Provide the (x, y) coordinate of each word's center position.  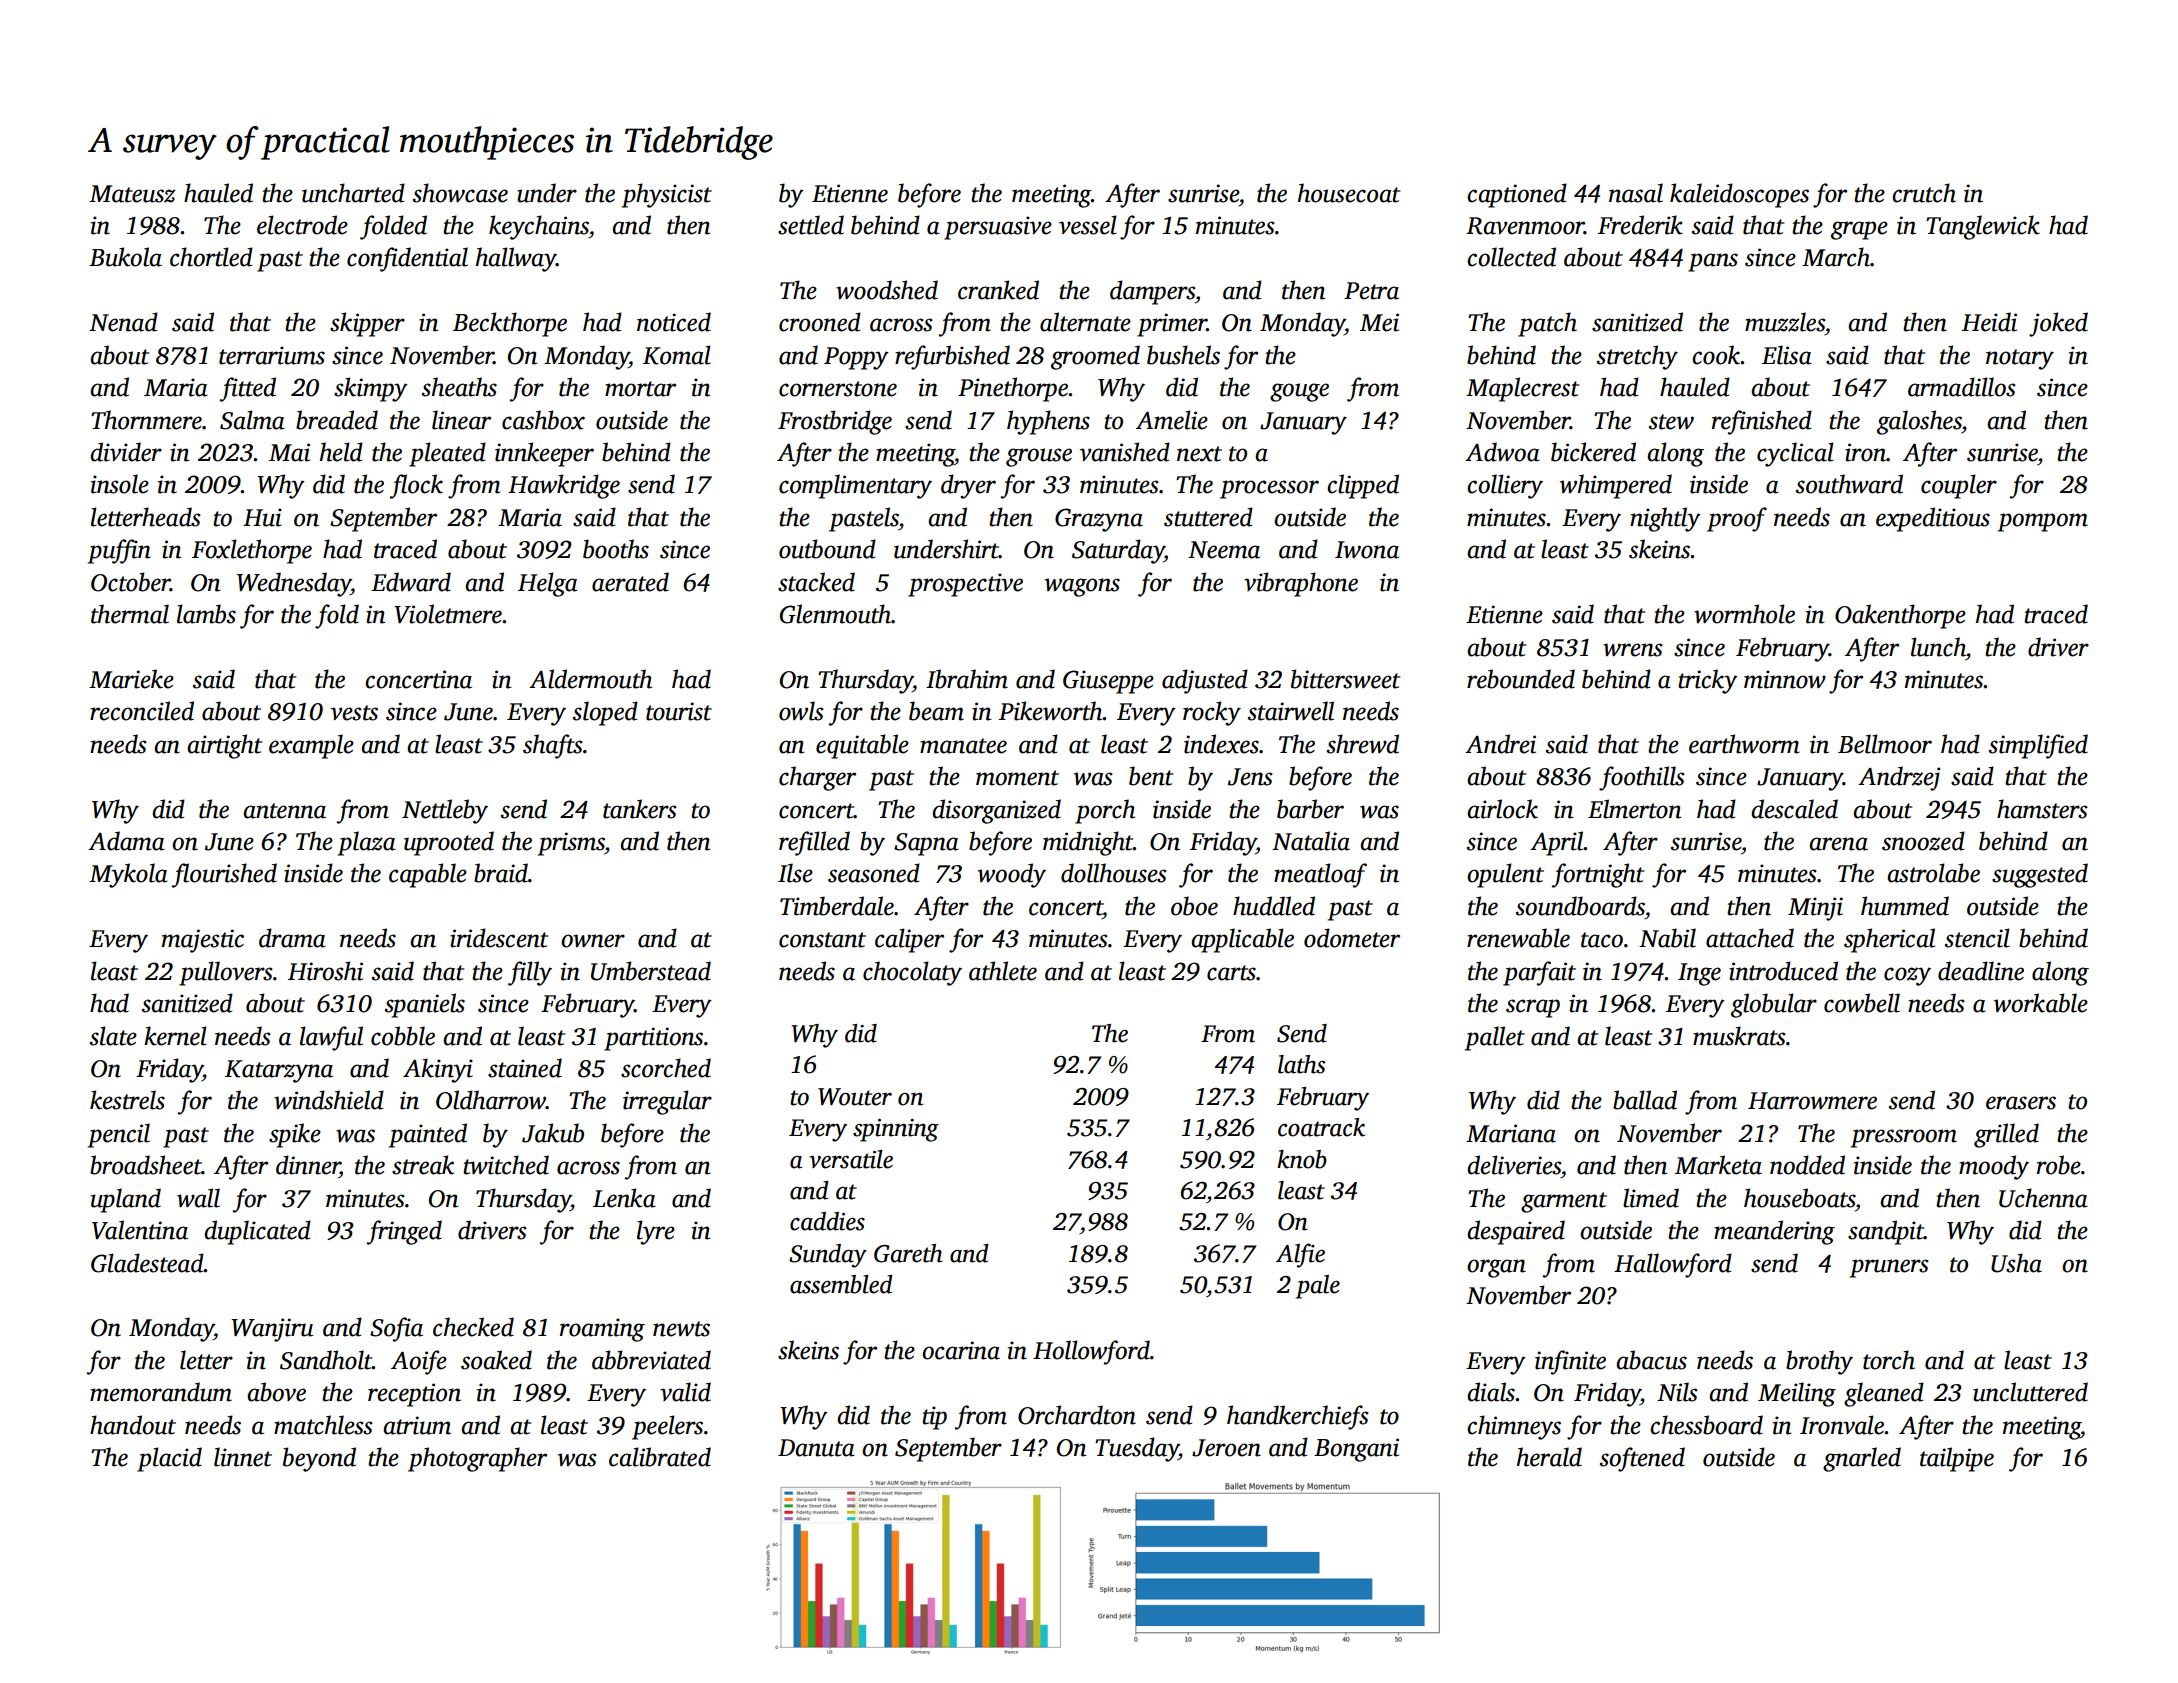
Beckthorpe (510, 324)
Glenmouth (835, 614)
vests (354, 713)
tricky (1708, 681)
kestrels (127, 1100)
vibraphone (1301, 584)
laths (1301, 1064)
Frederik (1640, 225)
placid (169, 1459)
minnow (1785, 679)
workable (2041, 1003)
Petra (1371, 291)
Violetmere (448, 614)
